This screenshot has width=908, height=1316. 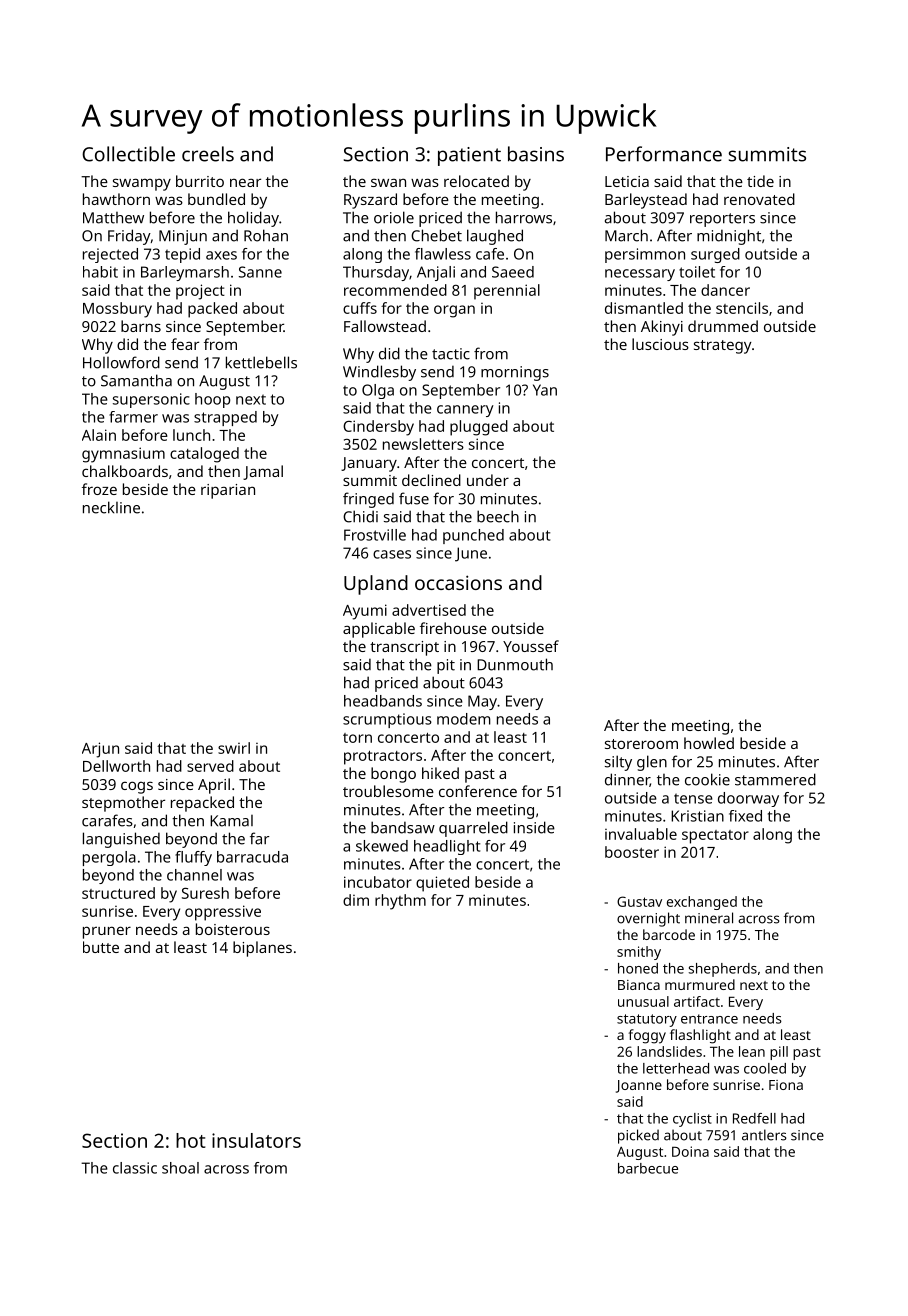 What do you see at coordinates (723, 347) in the screenshot?
I see `strategy` at bounding box center [723, 347].
